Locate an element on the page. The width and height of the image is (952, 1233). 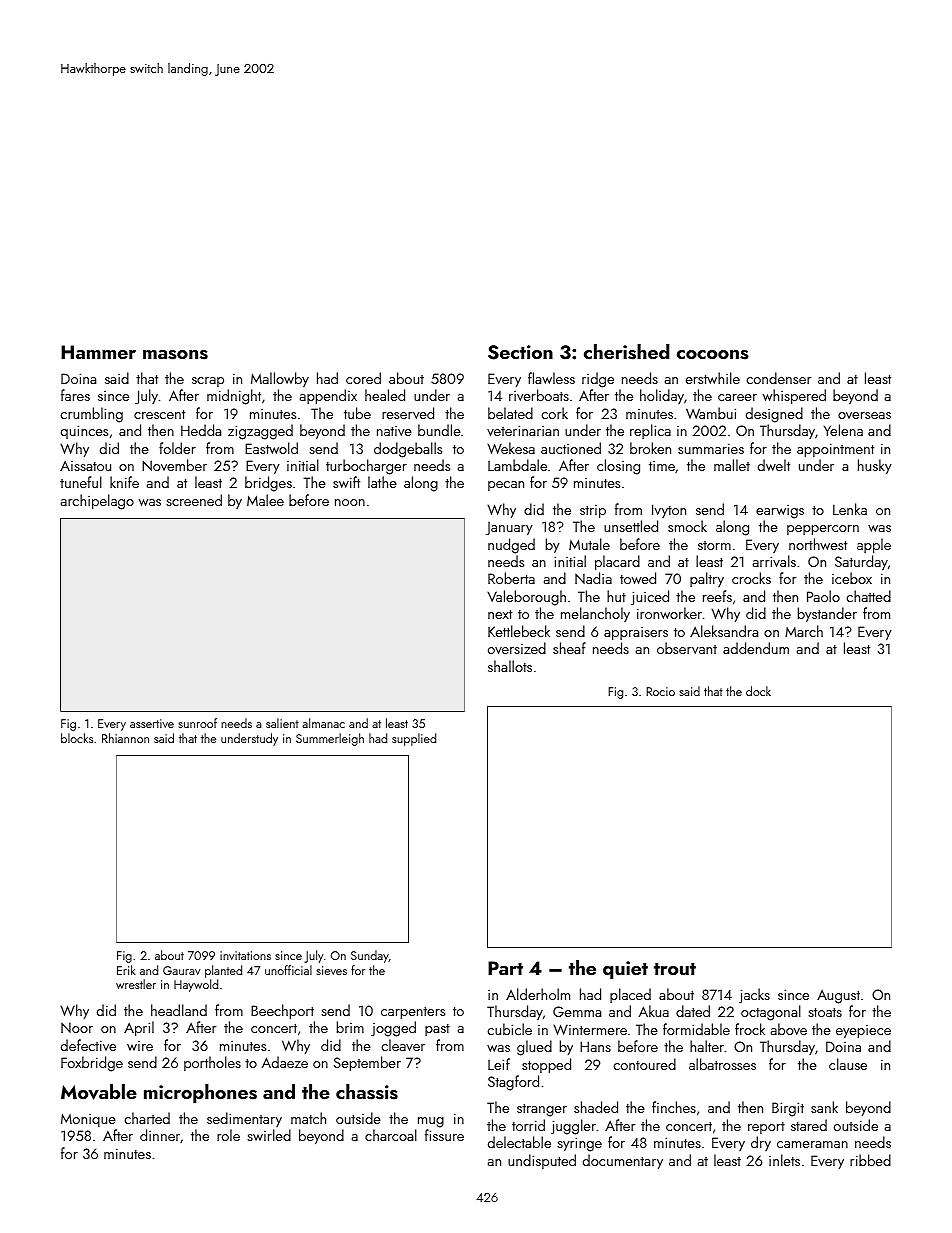
fares is located at coordinates (75, 395).
